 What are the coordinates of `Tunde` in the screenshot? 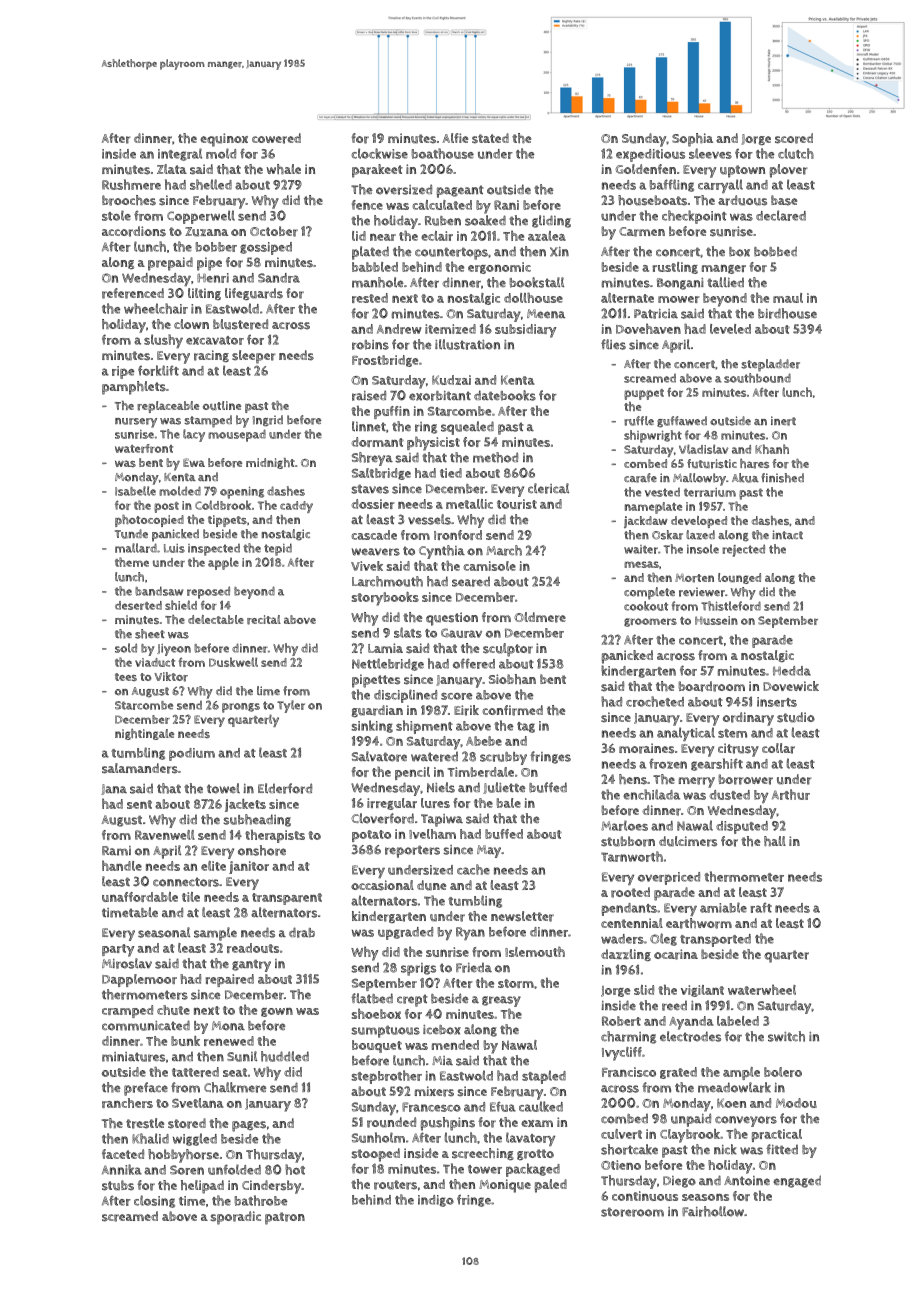 It's located at (131, 534).
